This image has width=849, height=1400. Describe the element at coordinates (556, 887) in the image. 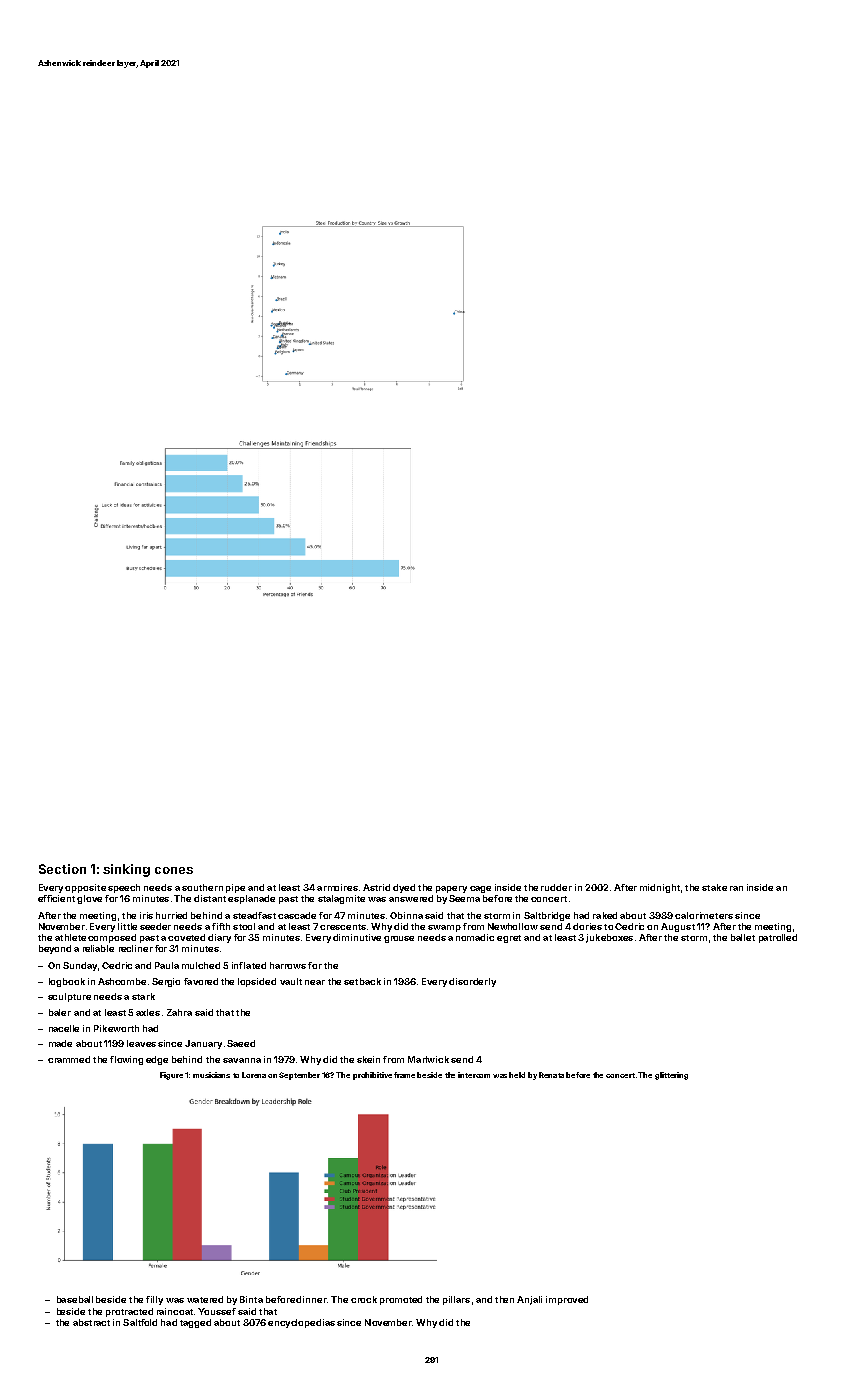

I see `rudder` at that location.
